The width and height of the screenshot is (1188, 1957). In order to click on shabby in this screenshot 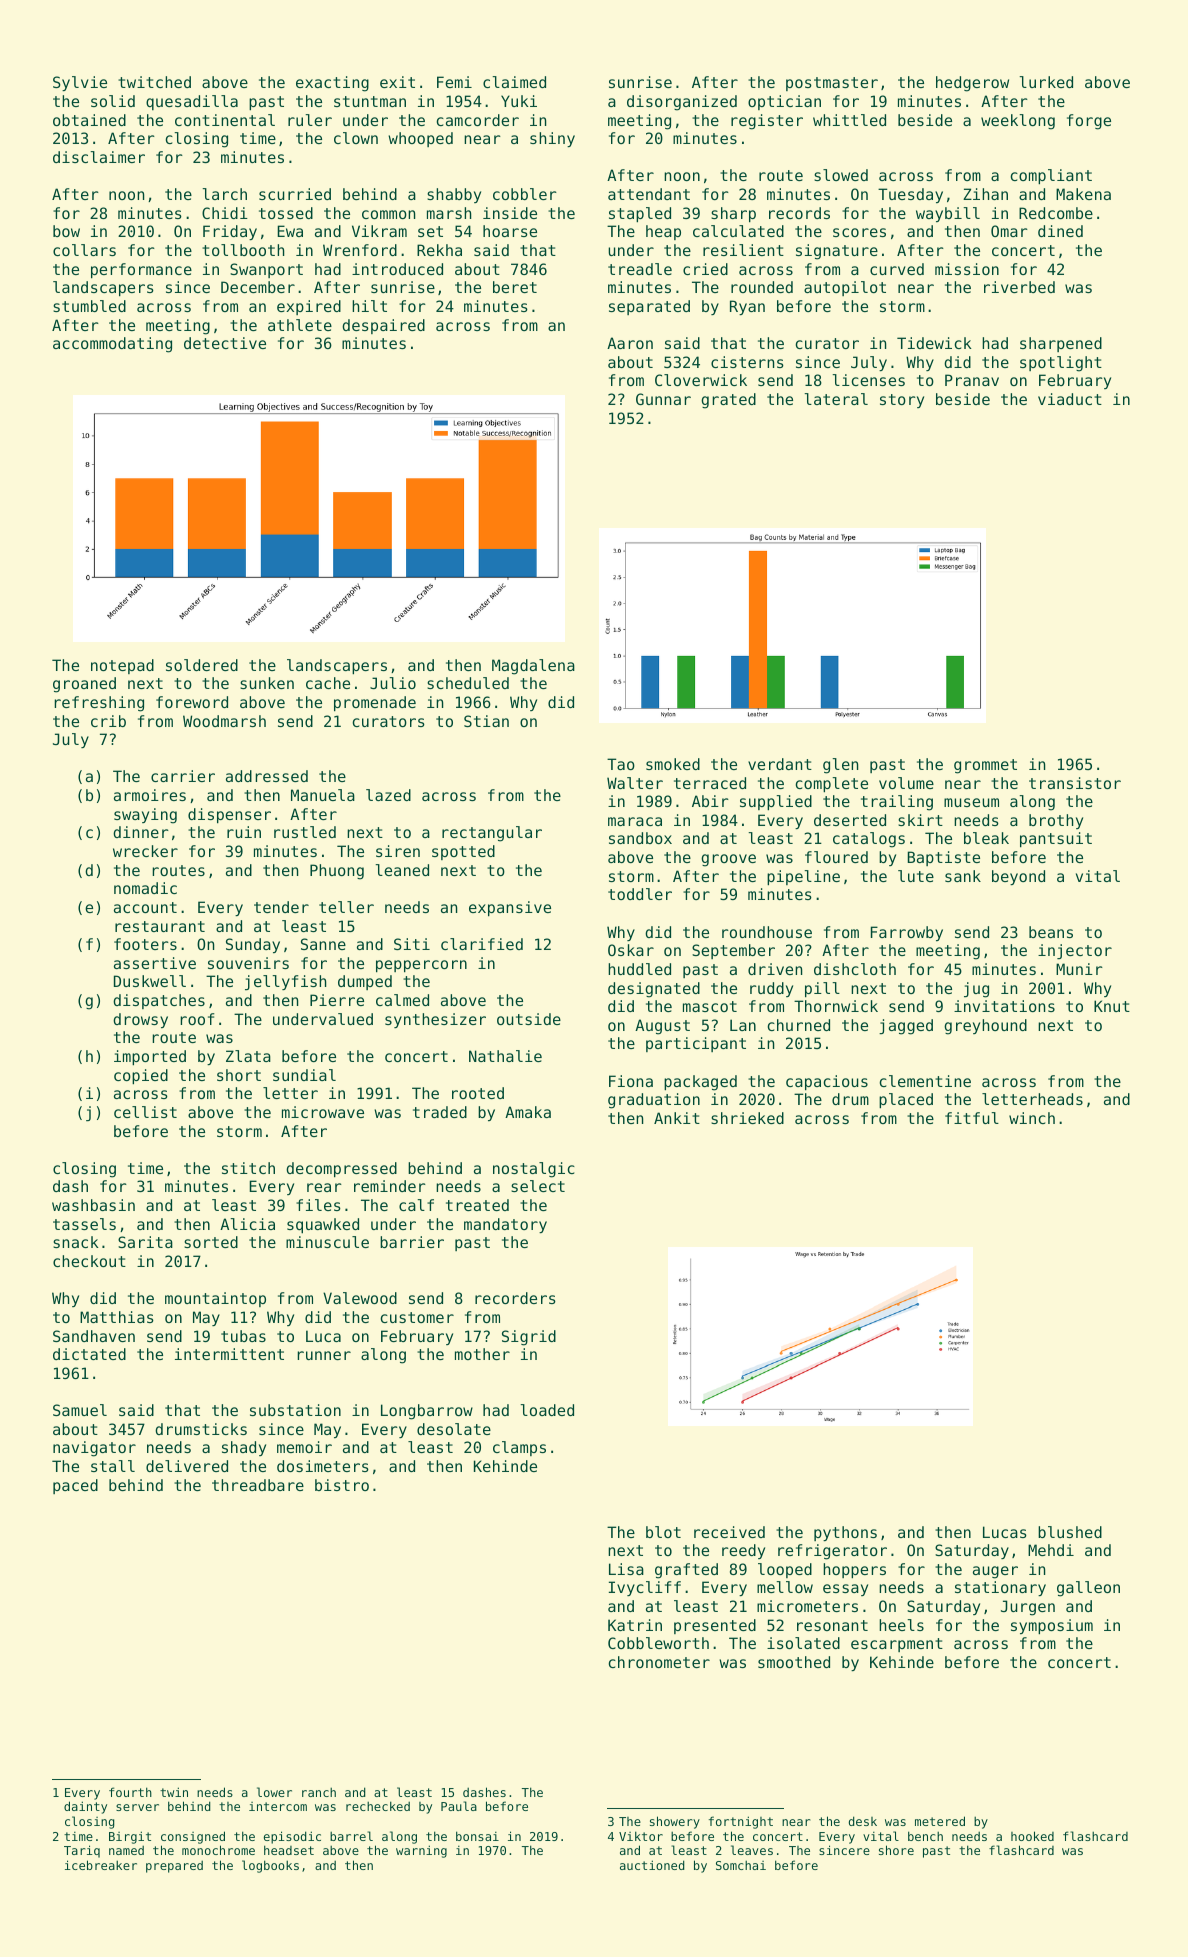, I will do `click(454, 195)`.
